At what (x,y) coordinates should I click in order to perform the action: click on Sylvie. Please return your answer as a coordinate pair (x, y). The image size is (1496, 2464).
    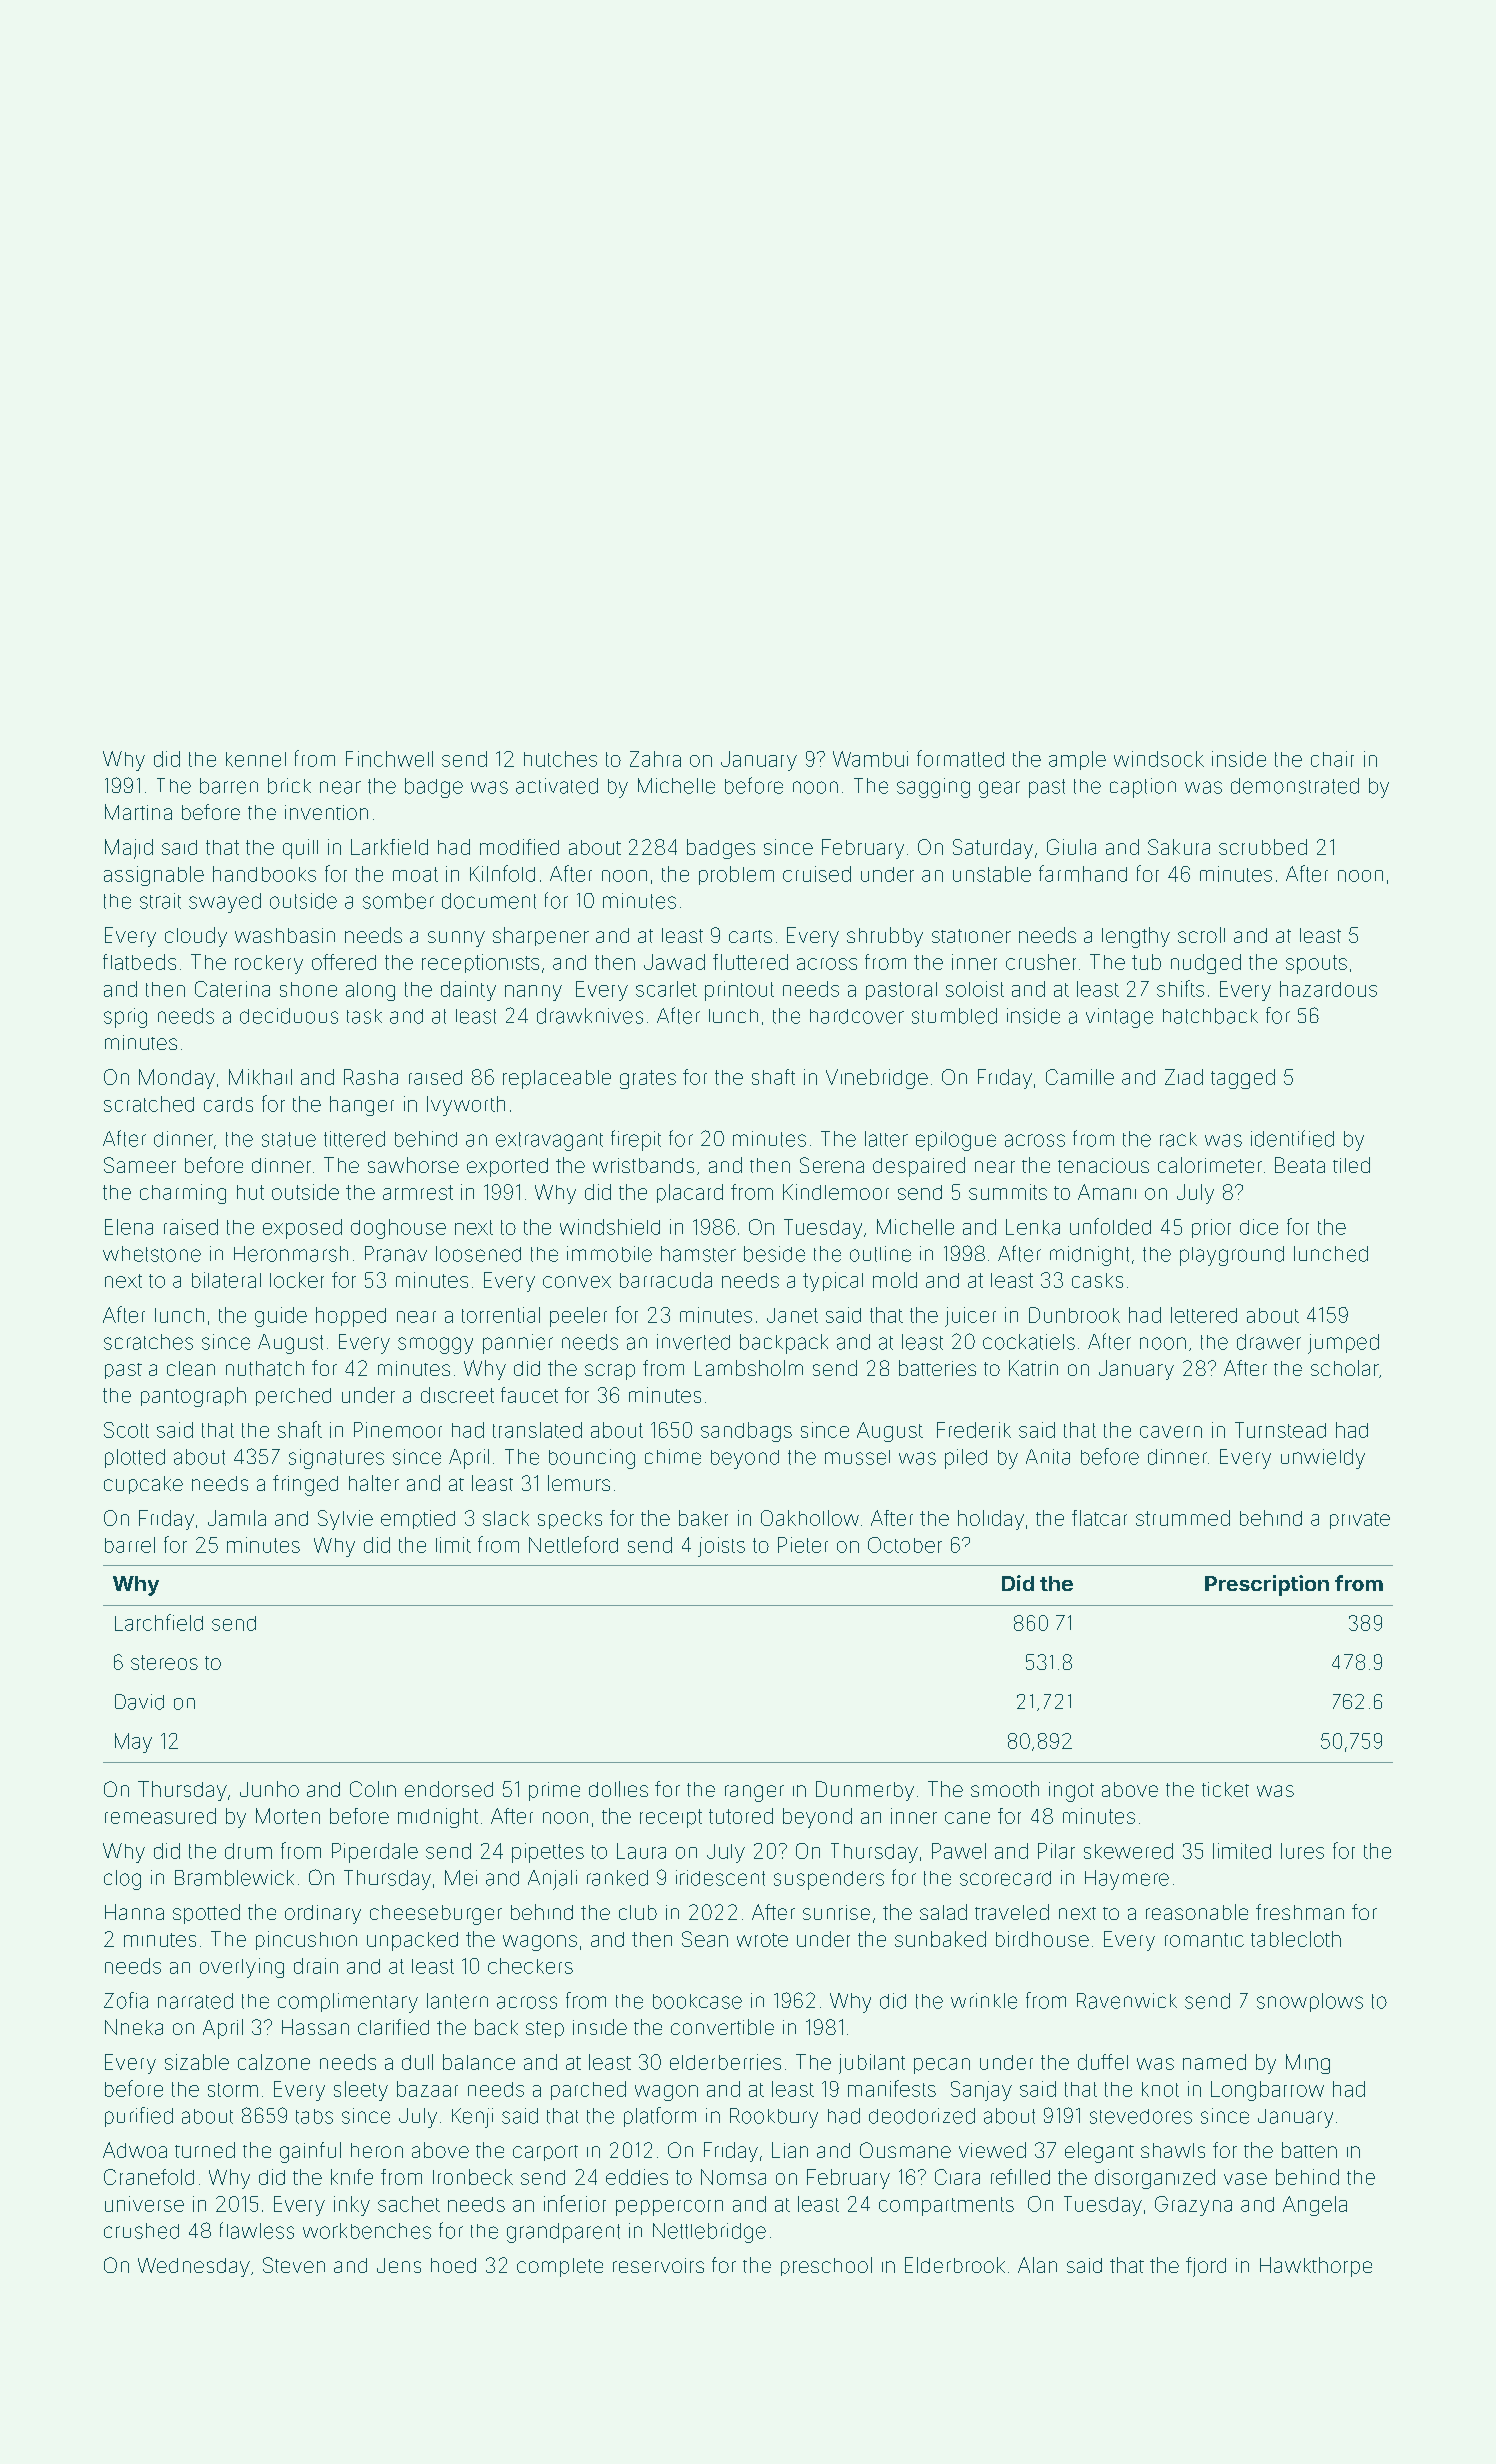
    Looking at the image, I should click on (345, 1520).
